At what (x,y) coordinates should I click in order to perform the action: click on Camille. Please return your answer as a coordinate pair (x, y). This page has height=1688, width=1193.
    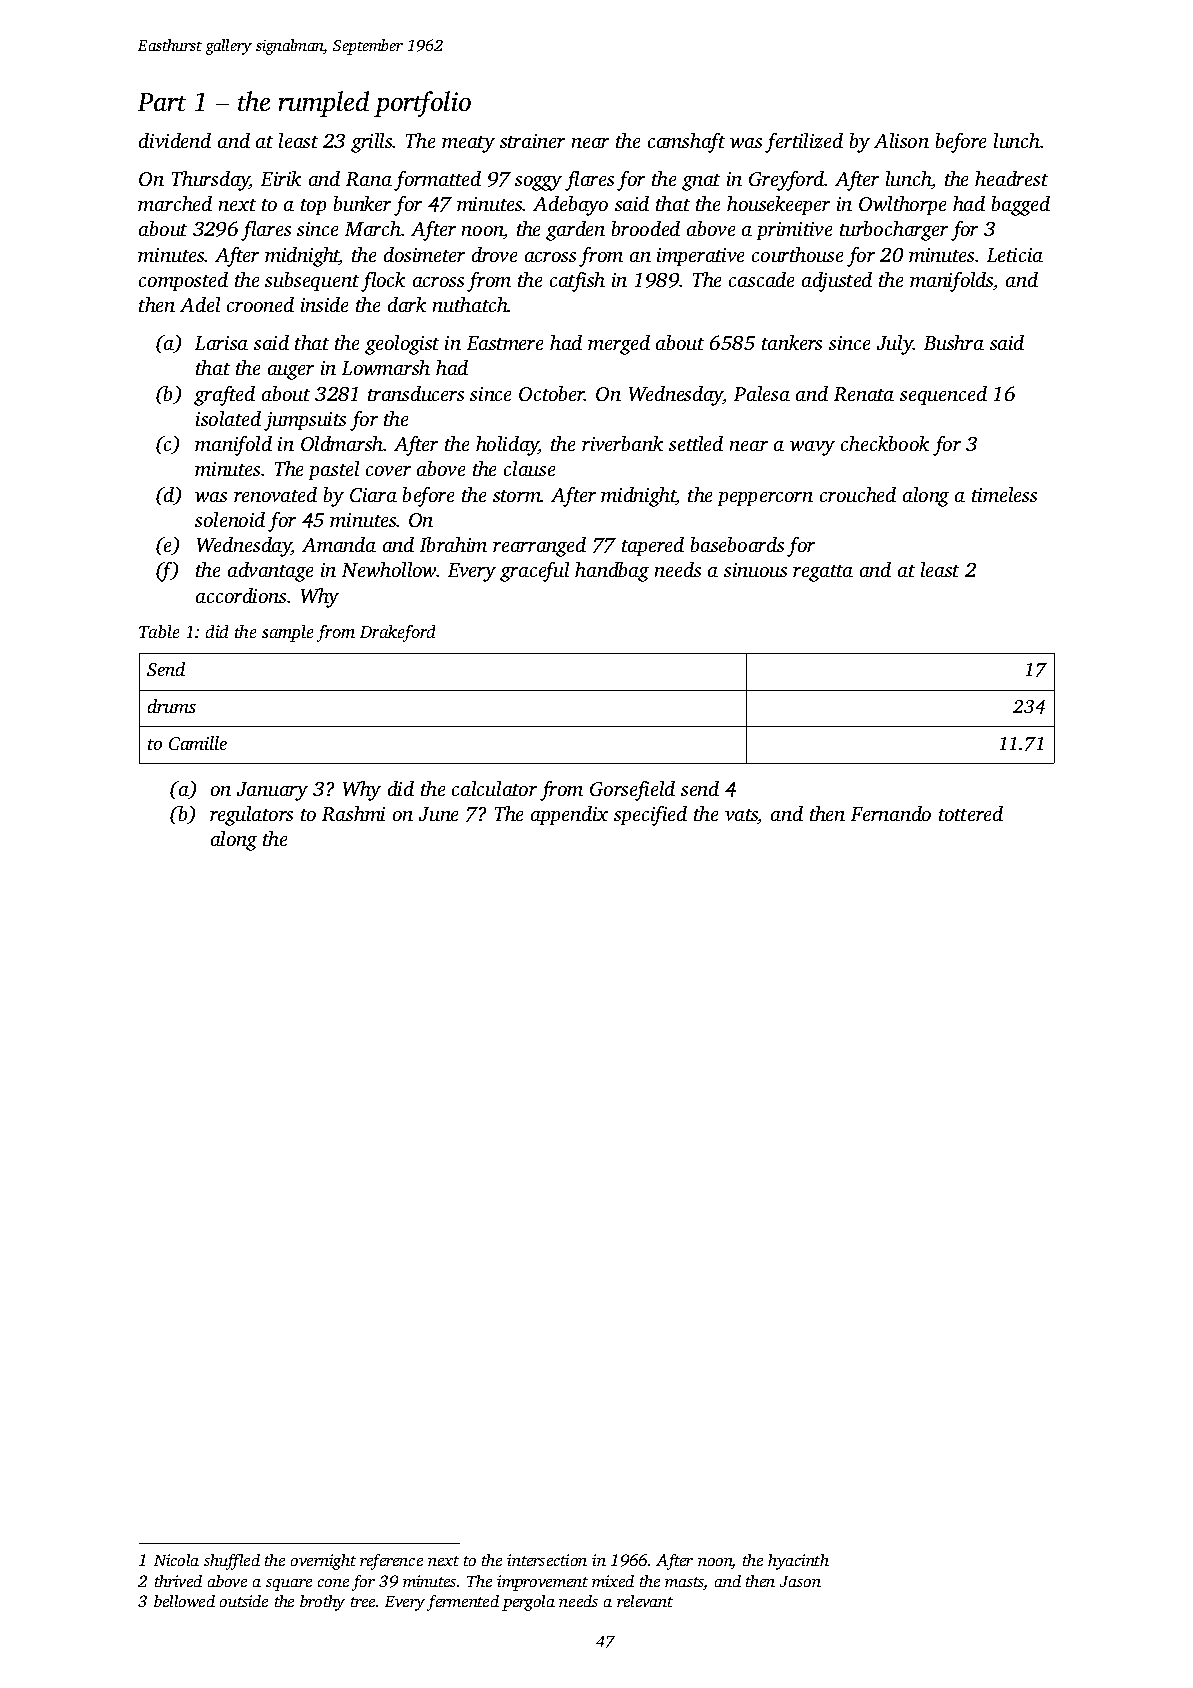
    Looking at the image, I should click on (198, 743).
